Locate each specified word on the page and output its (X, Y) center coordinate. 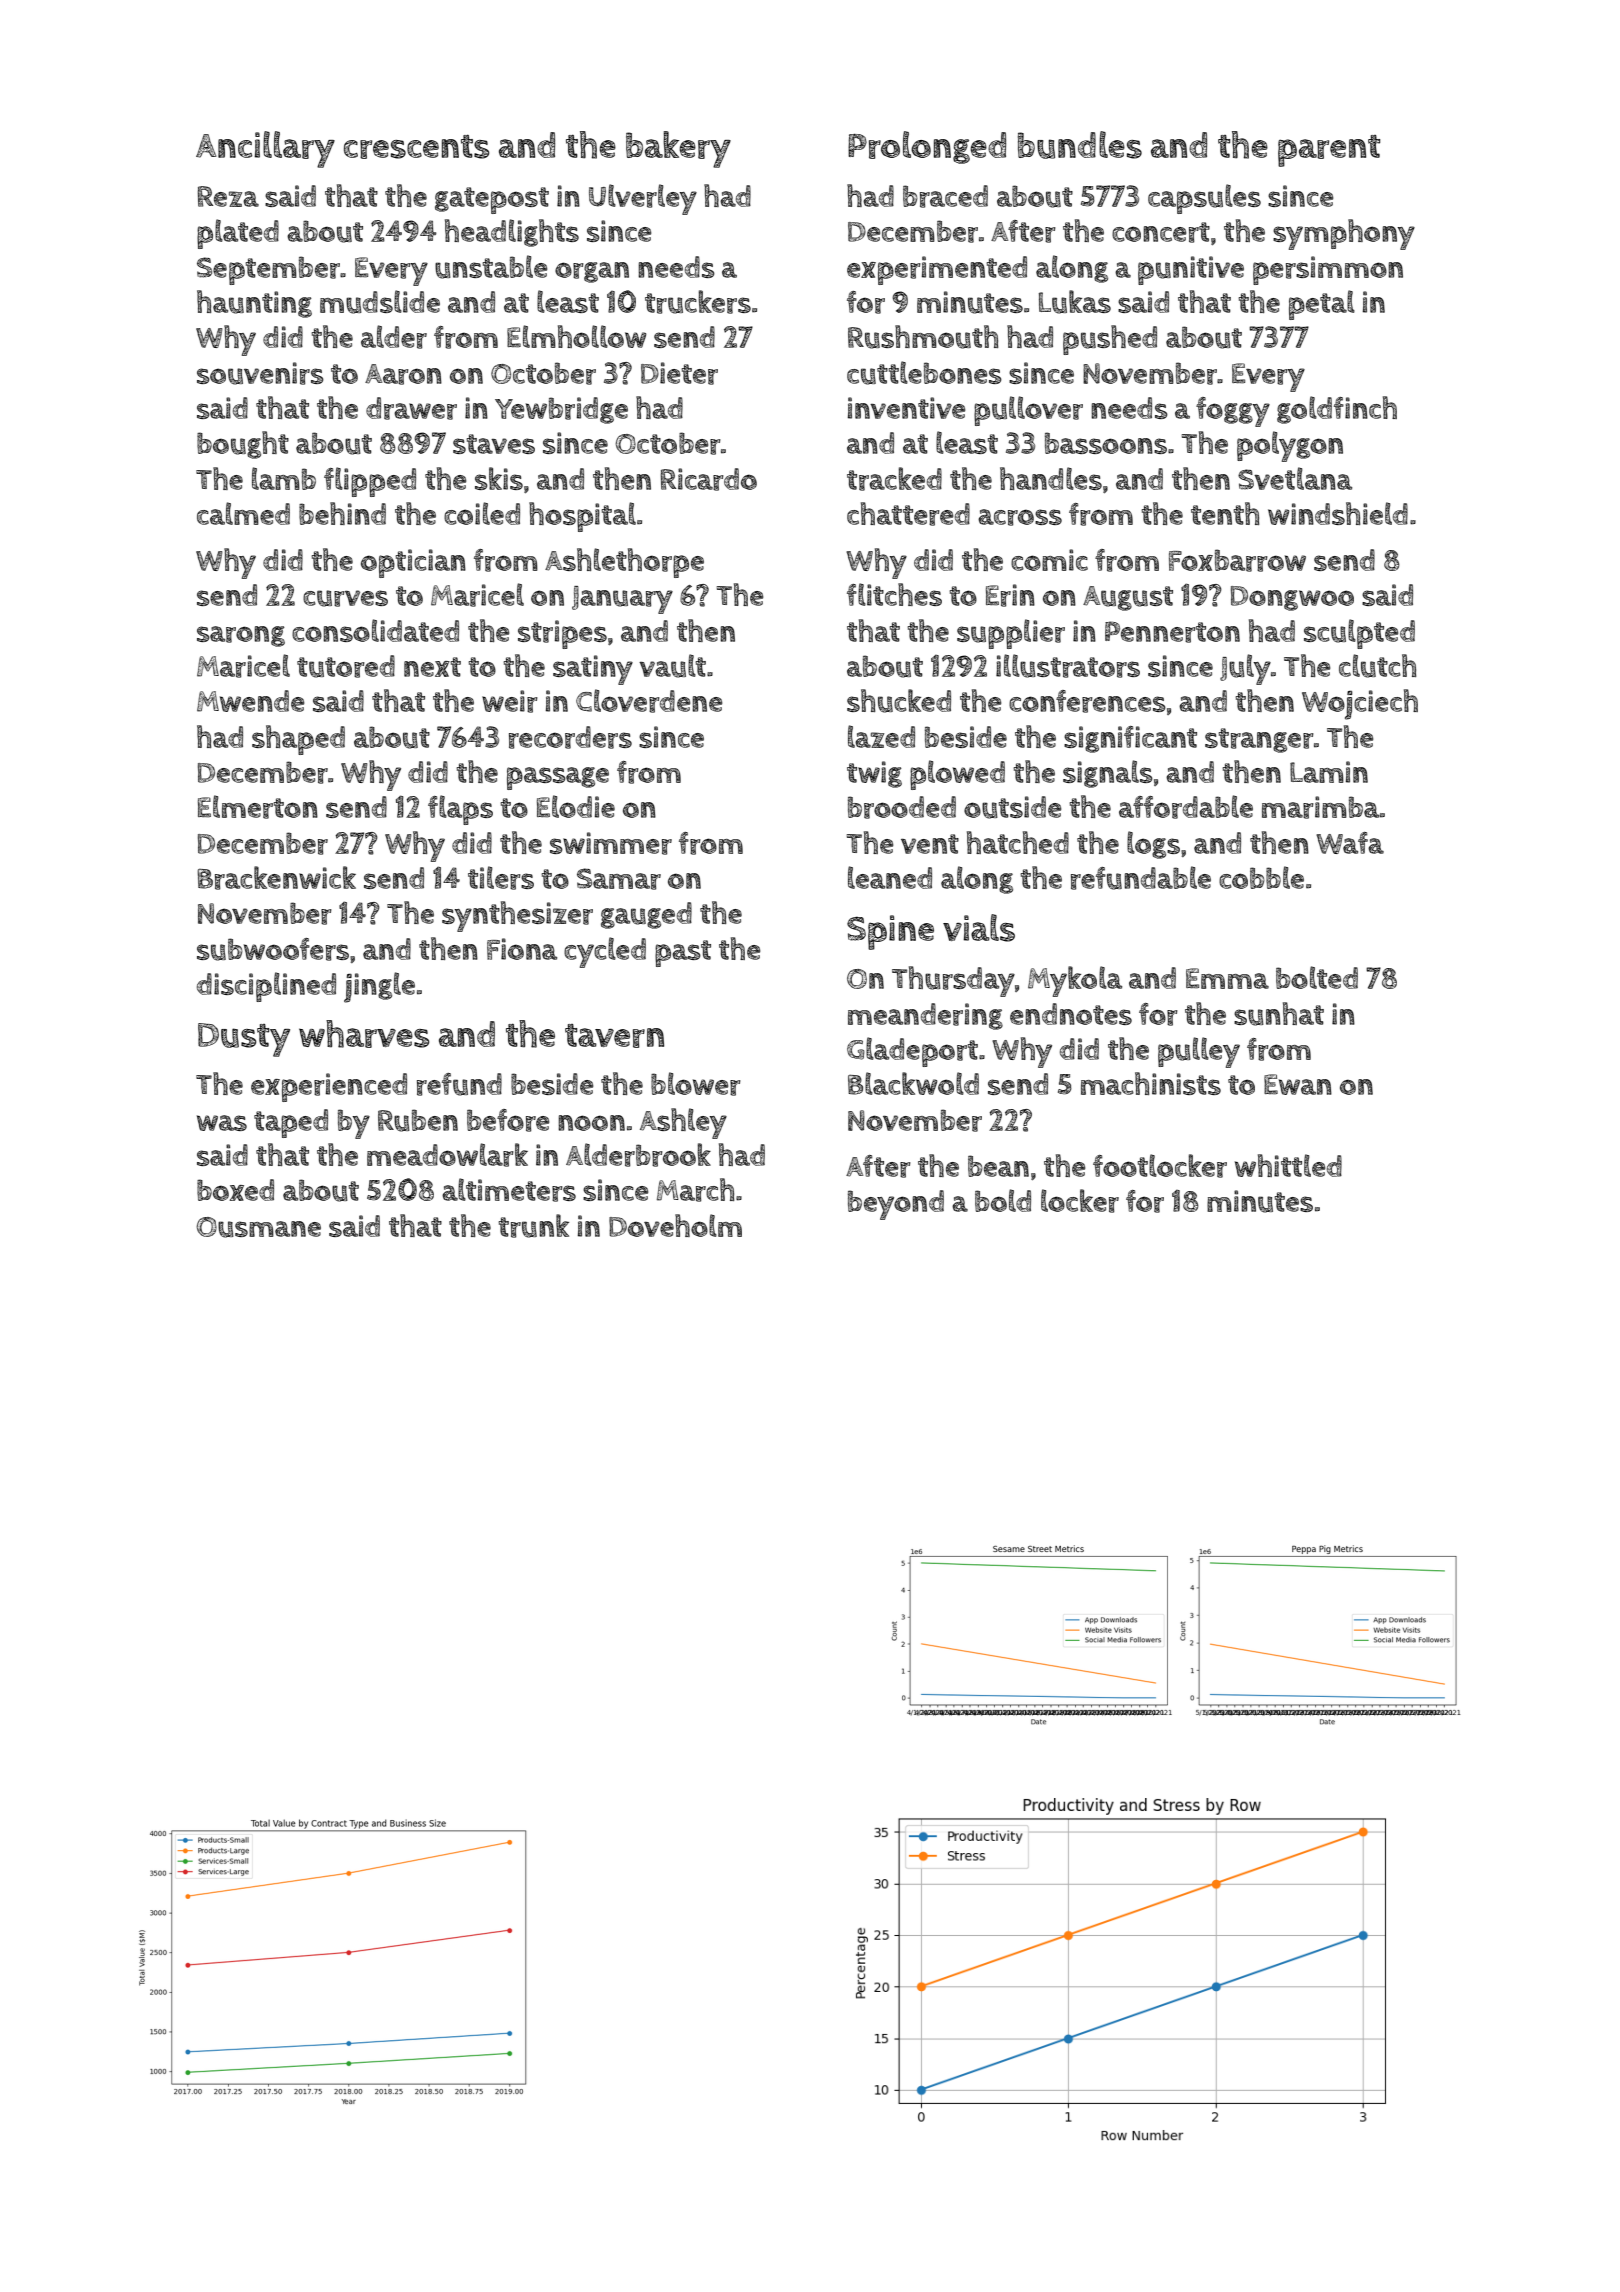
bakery (678, 149)
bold (1003, 1200)
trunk (533, 1226)
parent (1329, 151)
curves (345, 598)
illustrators (1068, 666)
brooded (902, 807)
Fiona (522, 949)
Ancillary (265, 149)
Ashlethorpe (624, 563)
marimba (1321, 807)
